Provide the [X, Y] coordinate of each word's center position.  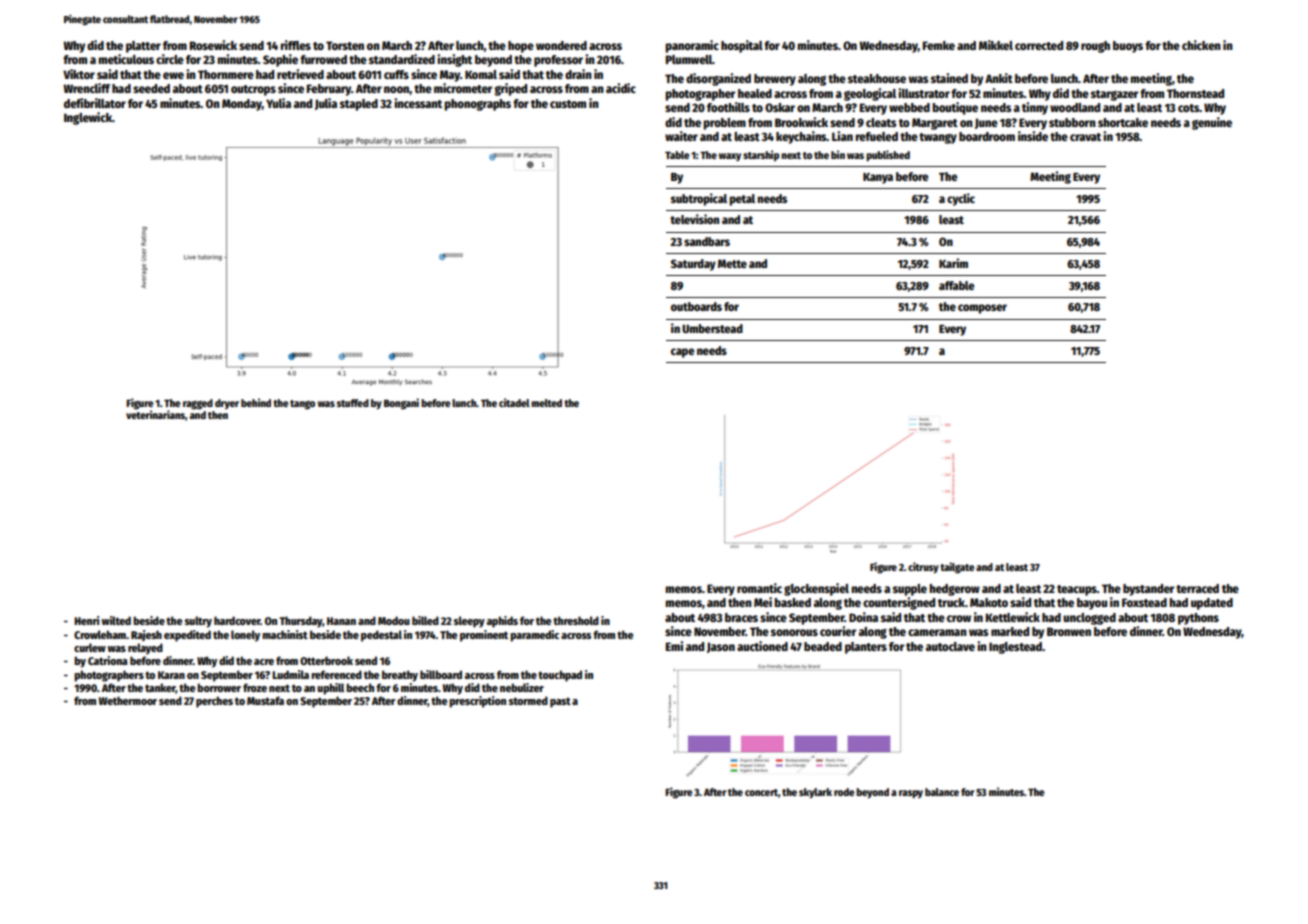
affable [956, 285]
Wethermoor [128, 700]
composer [982, 309]
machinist [285, 634]
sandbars [707, 241]
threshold [576, 620]
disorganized [718, 79]
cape [682, 353]
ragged [198, 404]
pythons [1198, 619]
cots [1188, 108]
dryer [227, 404]
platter [143, 47]
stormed [528, 700]
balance [942, 792]
